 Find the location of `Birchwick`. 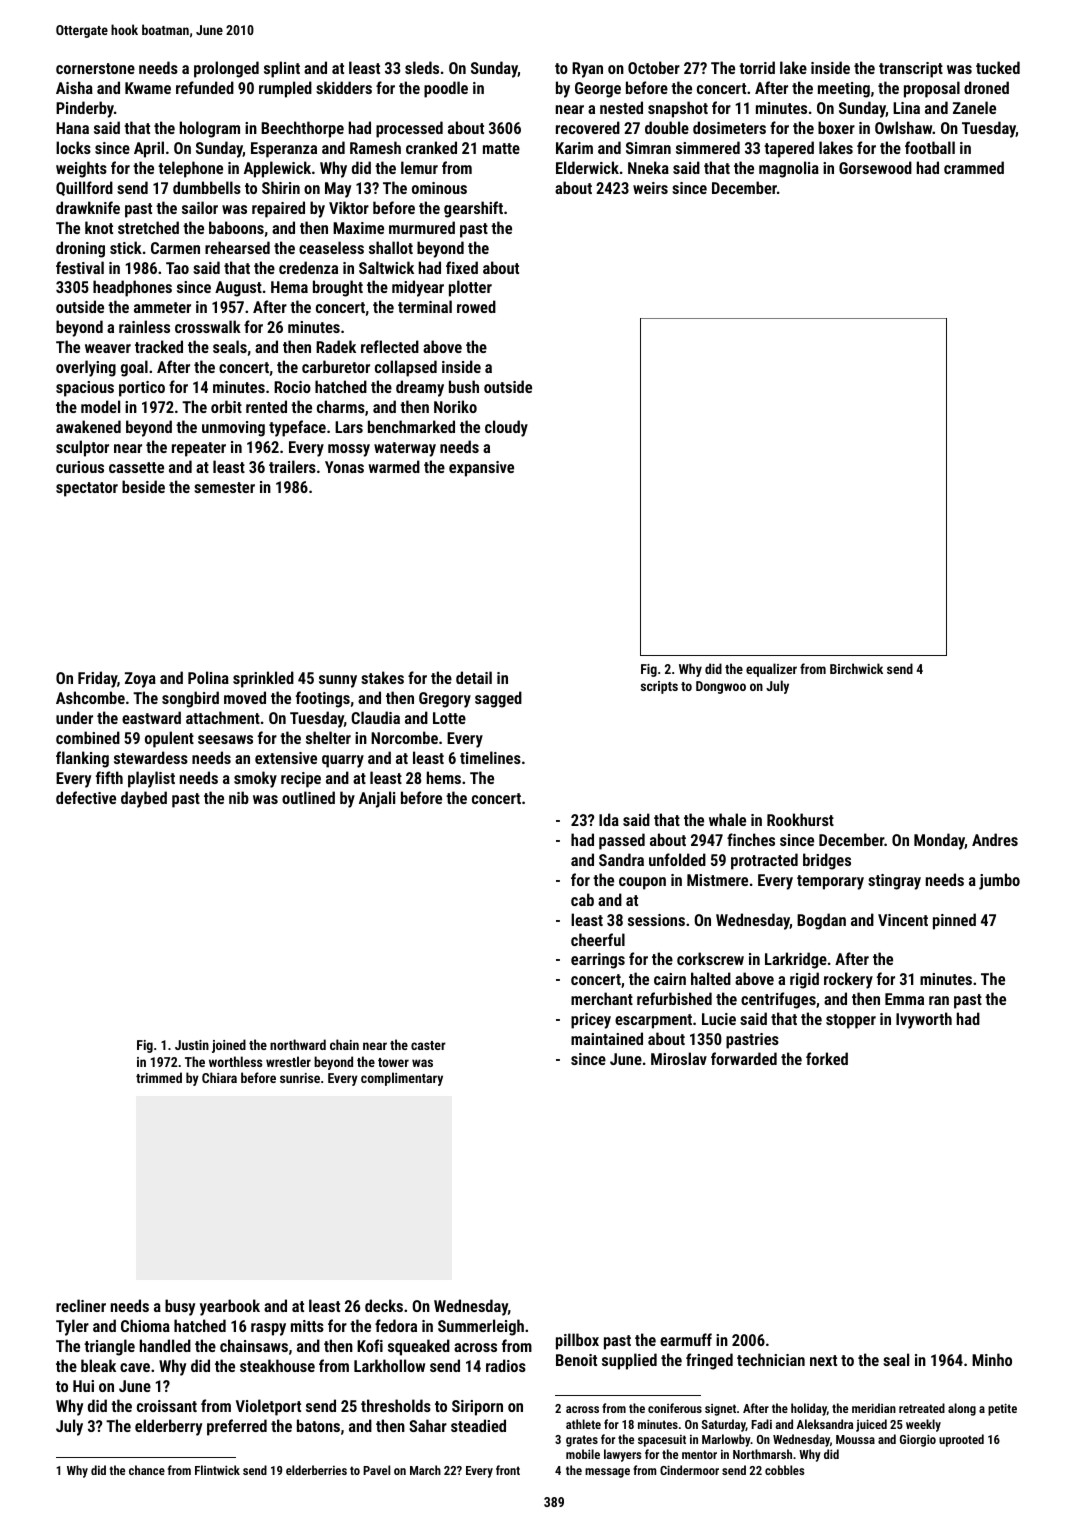

Birchwick is located at coordinates (856, 668).
